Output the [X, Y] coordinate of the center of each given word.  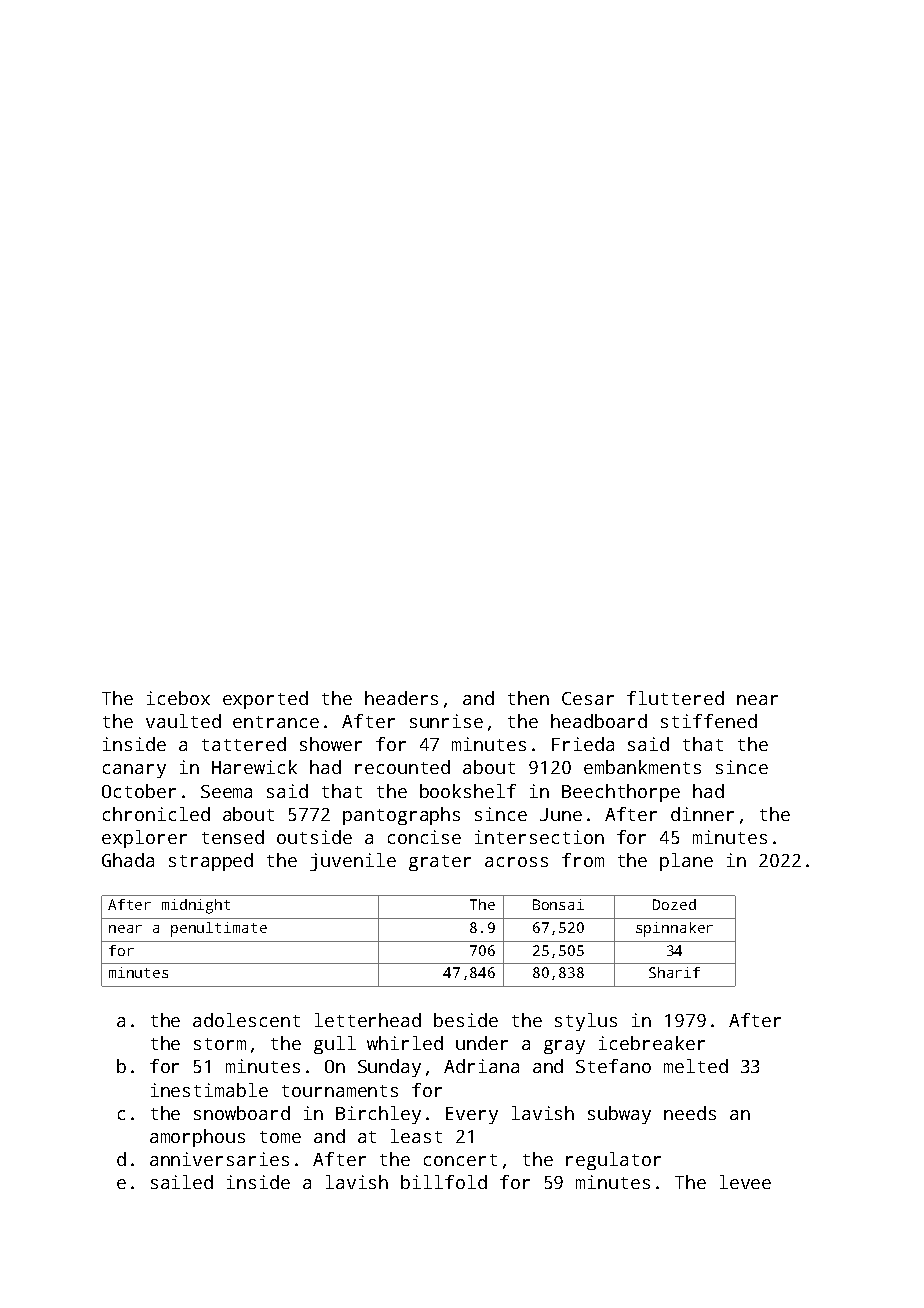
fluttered [675, 698]
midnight [196, 906]
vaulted [183, 721]
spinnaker [674, 929]
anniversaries [219, 1159]
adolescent [246, 1020]
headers [401, 698]
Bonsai [558, 904]
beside [466, 1020]
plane [686, 862]
